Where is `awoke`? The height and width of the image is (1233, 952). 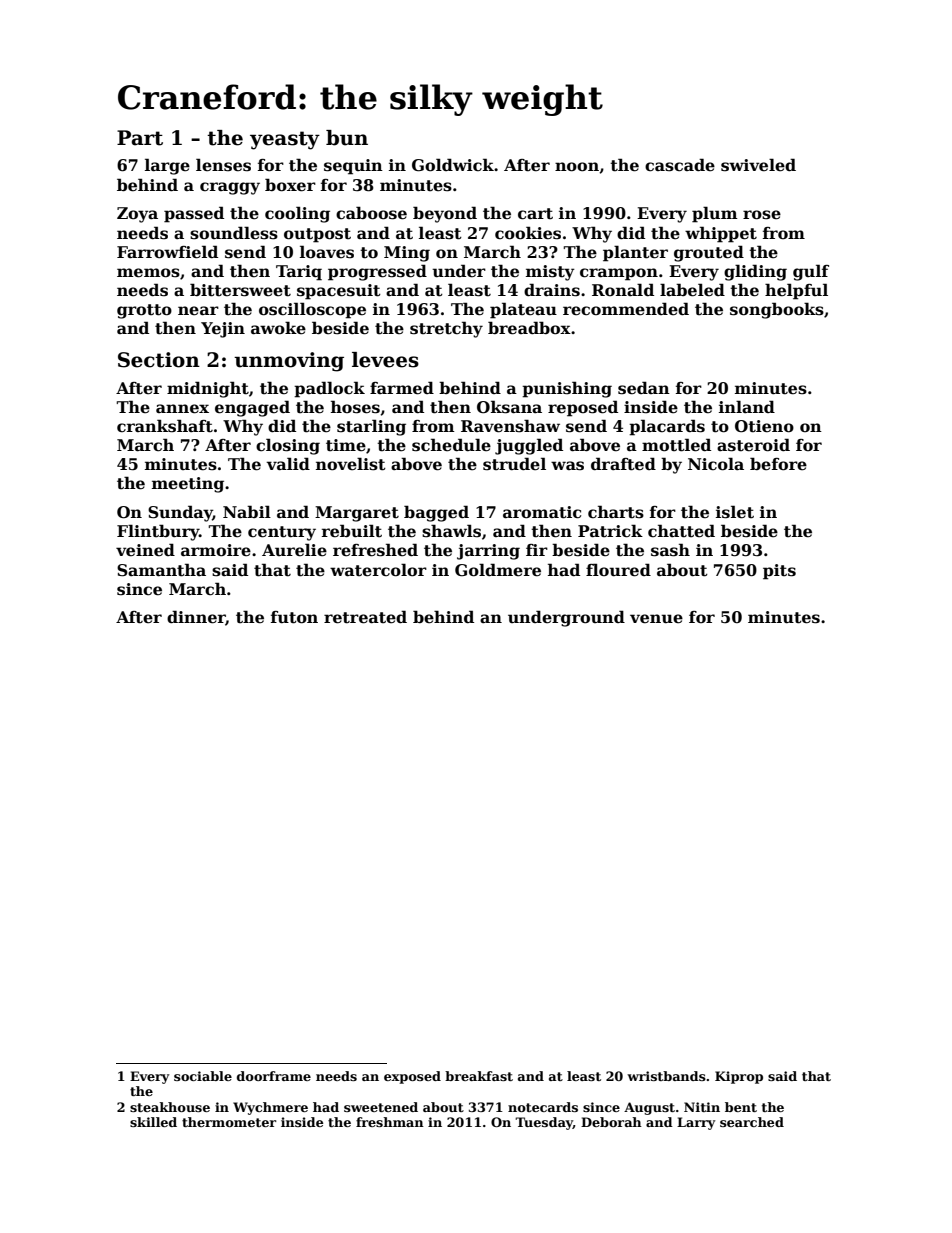 awoke is located at coordinates (278, 328).
